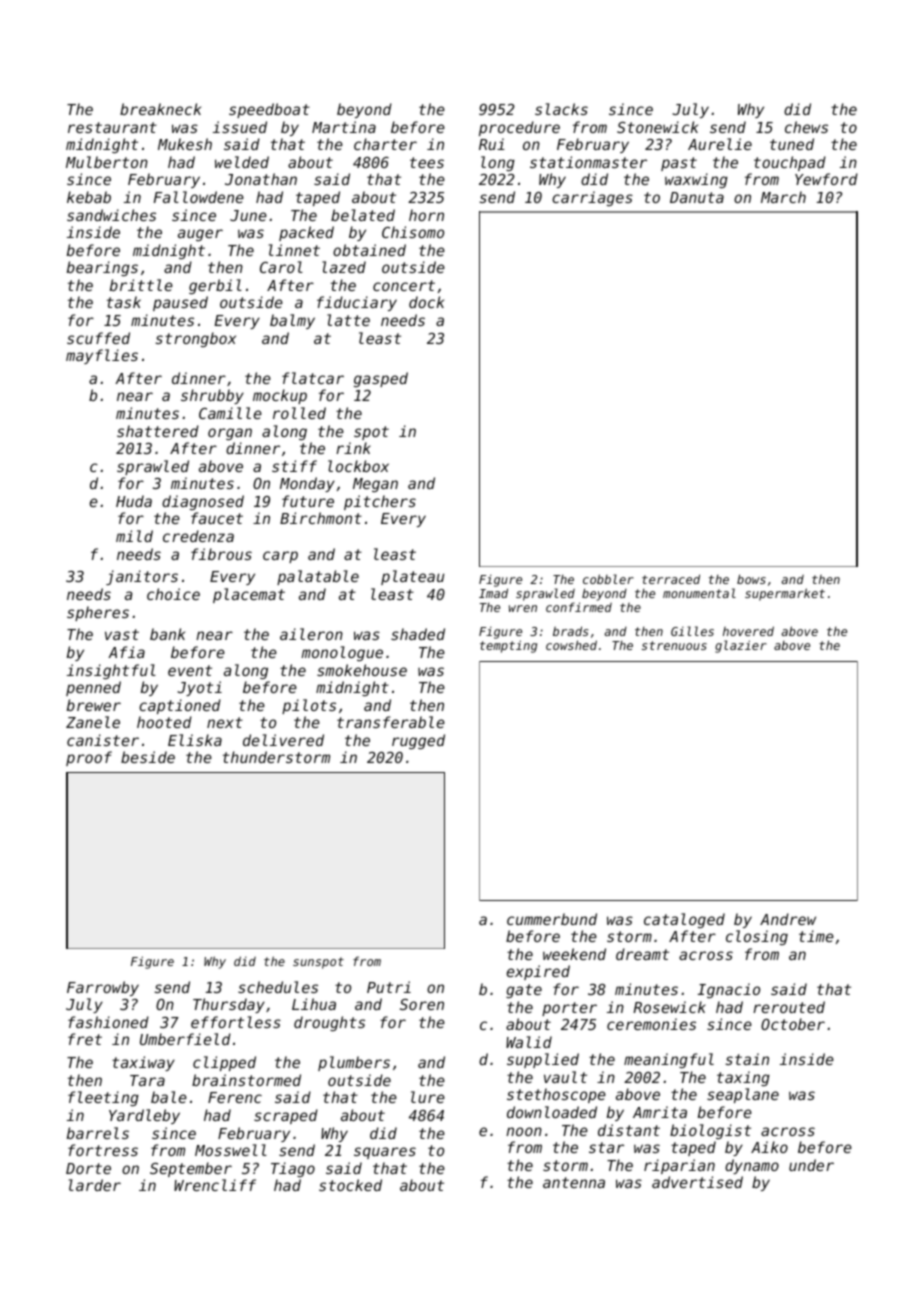 The height and width of the screenshot is (1308, 924). I want to click on bows, so click(751, 579).
